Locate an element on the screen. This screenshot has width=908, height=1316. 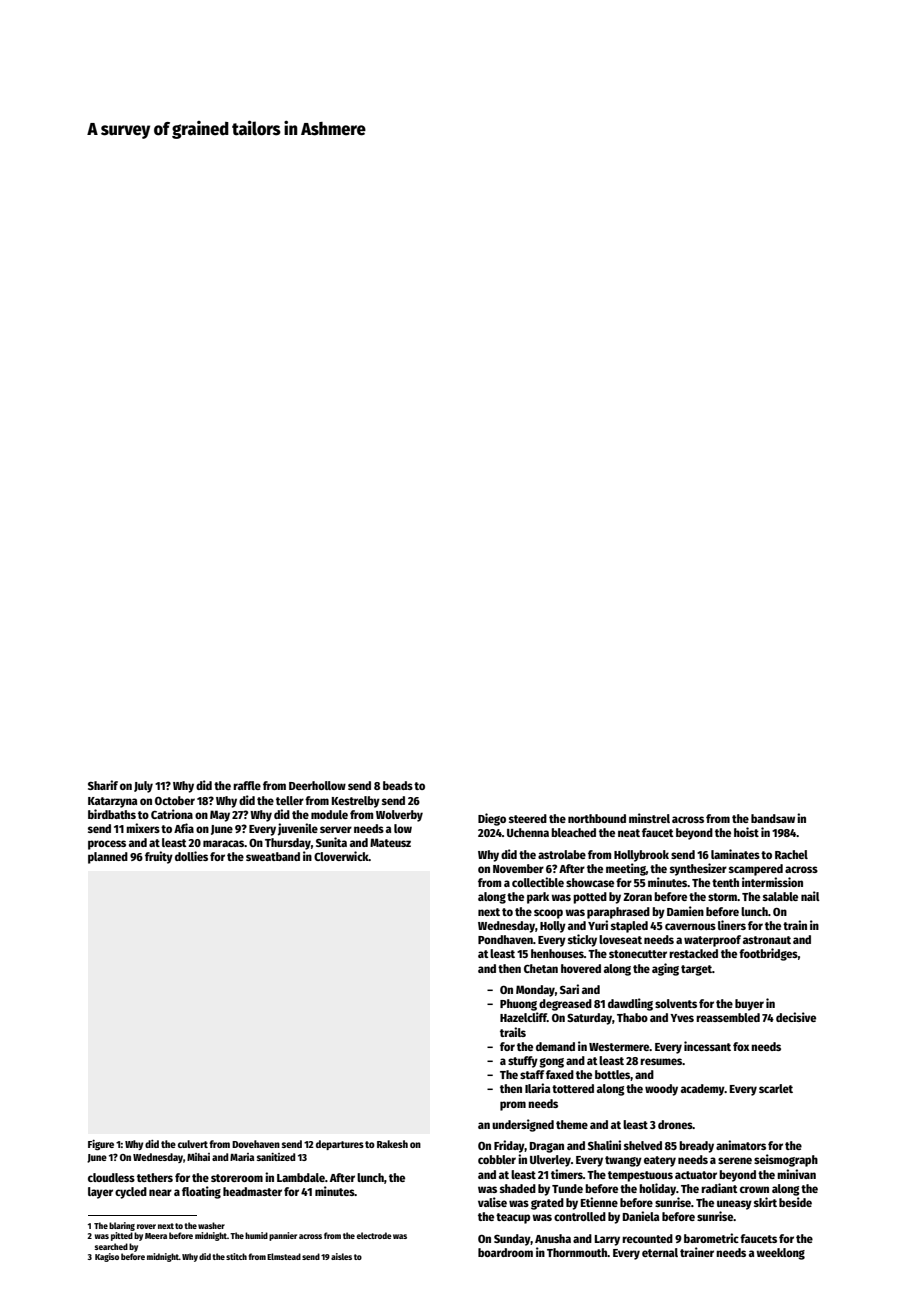
trails is located at coordinates (513, 1032).
